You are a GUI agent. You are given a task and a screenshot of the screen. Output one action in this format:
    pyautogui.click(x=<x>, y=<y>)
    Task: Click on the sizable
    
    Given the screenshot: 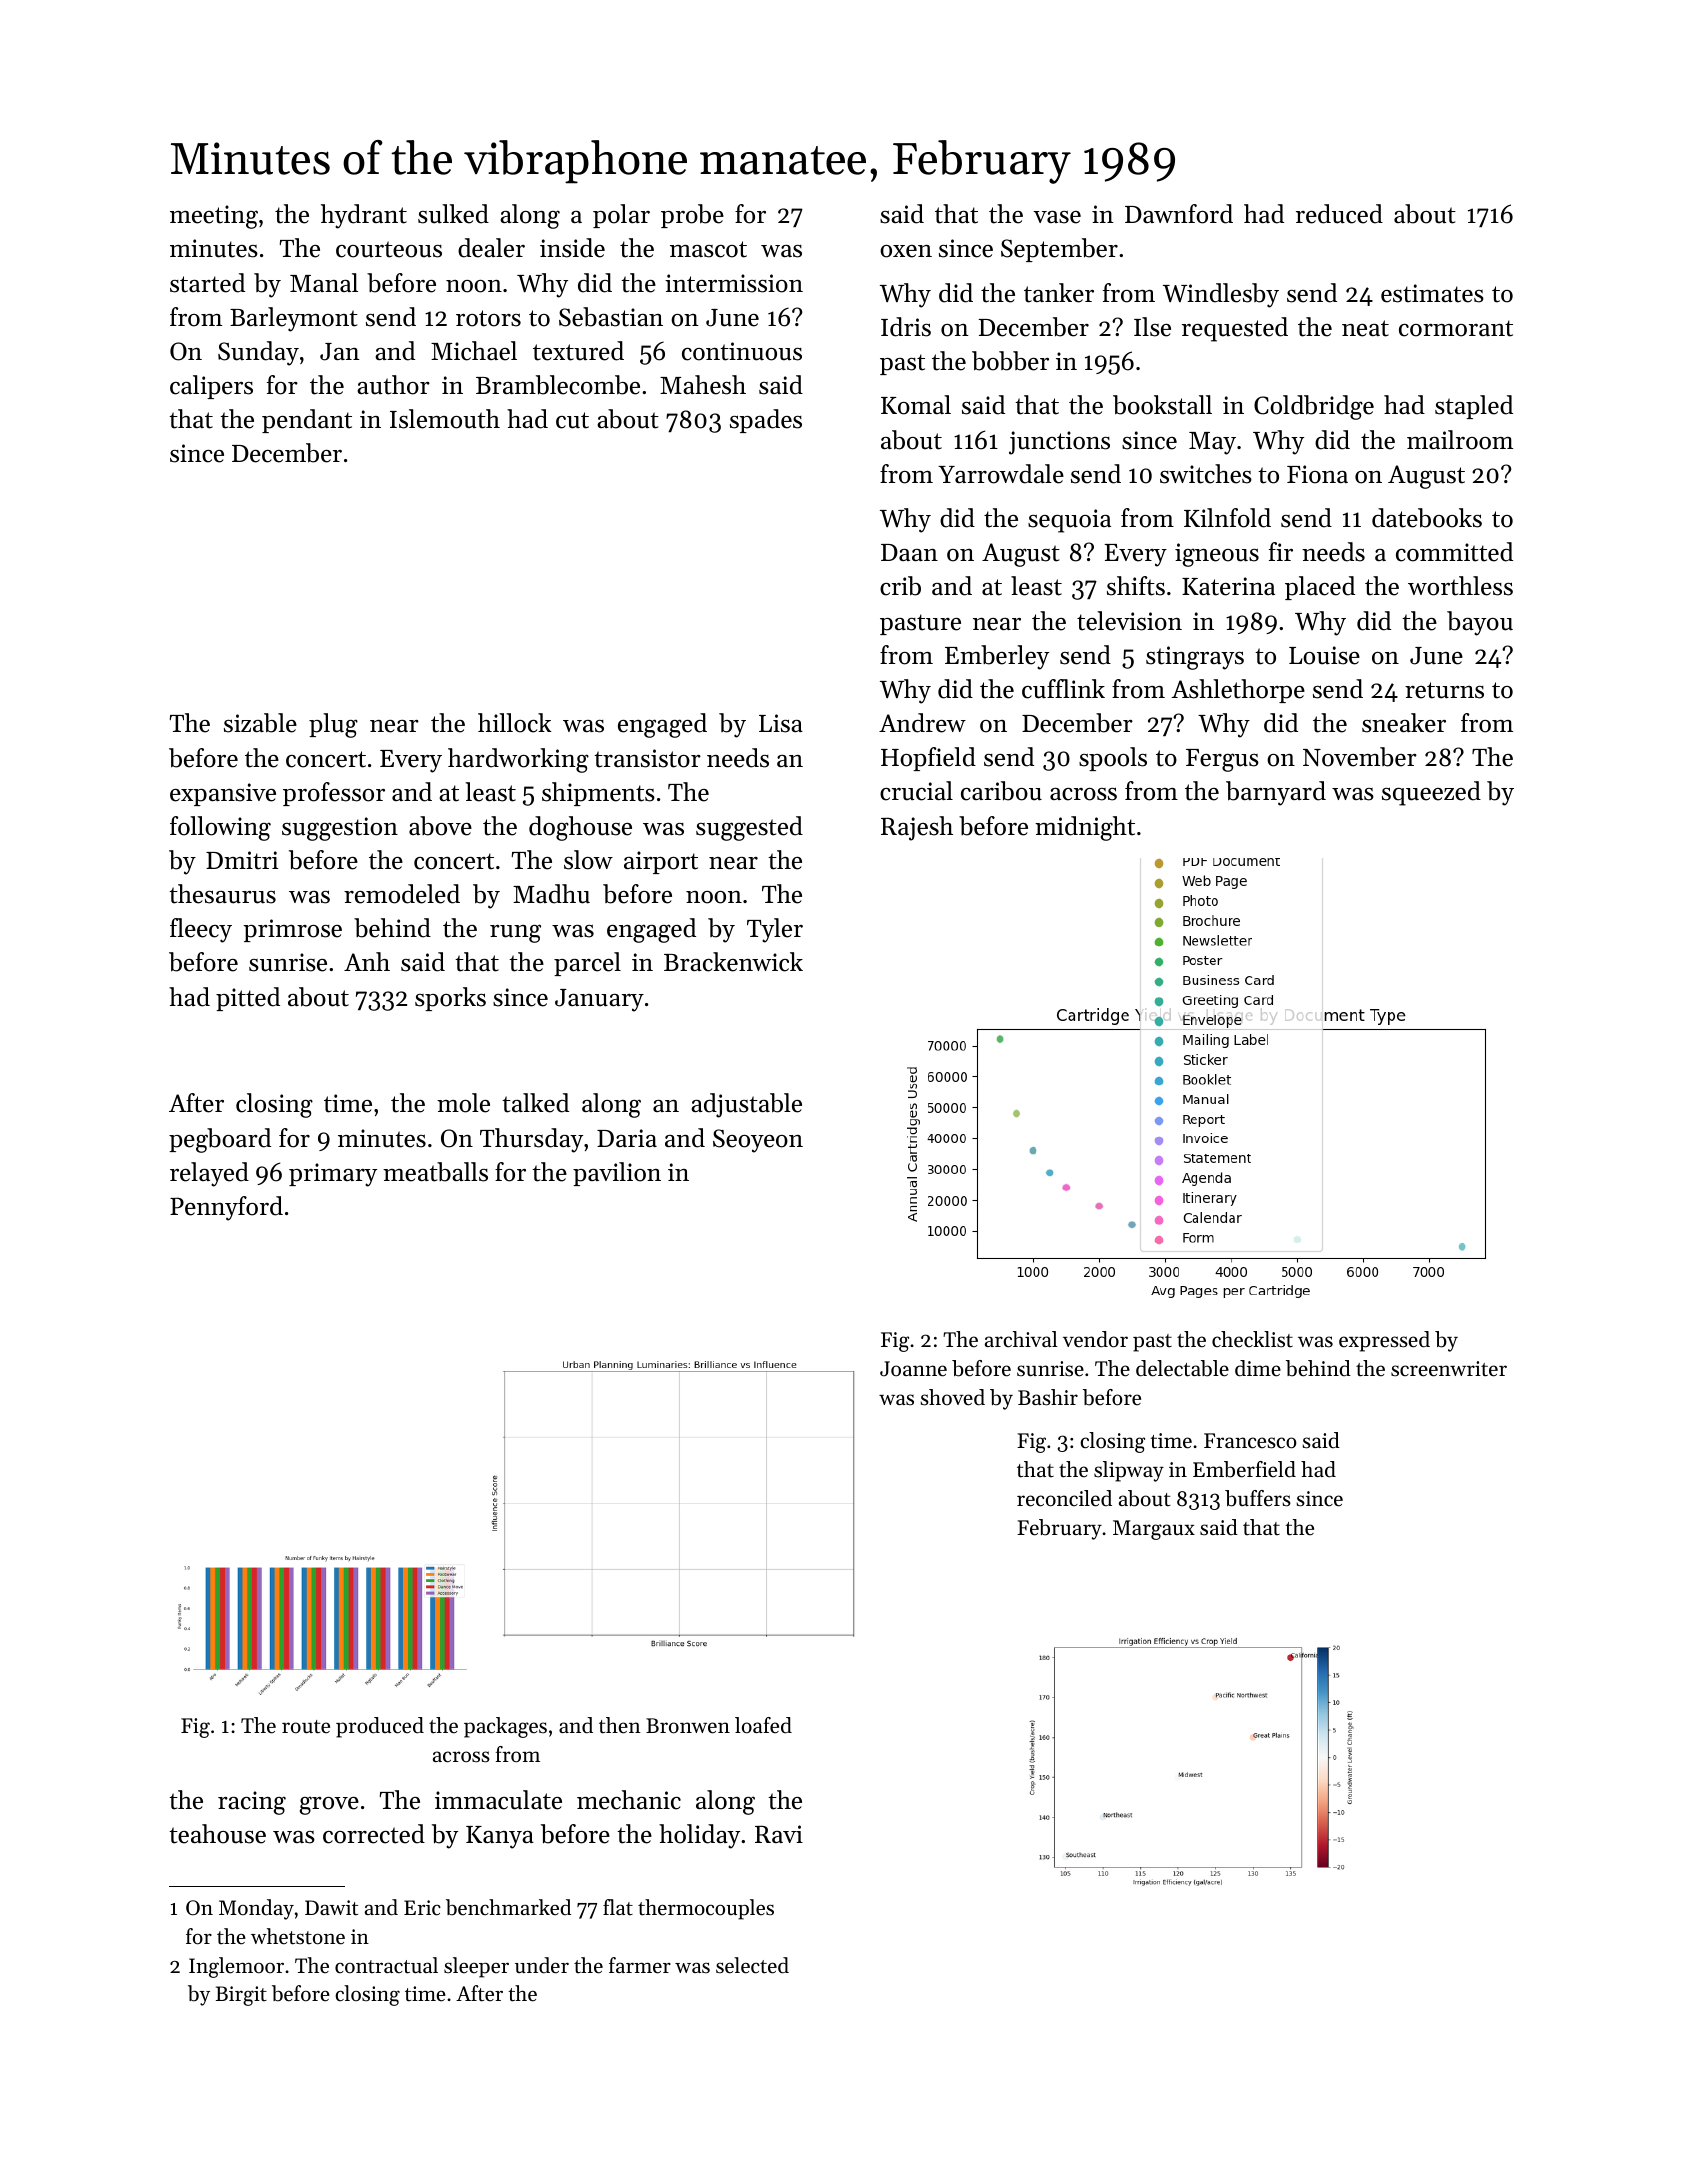 What is the action you would take?
    pyautogui.click(x=260, y=723)
